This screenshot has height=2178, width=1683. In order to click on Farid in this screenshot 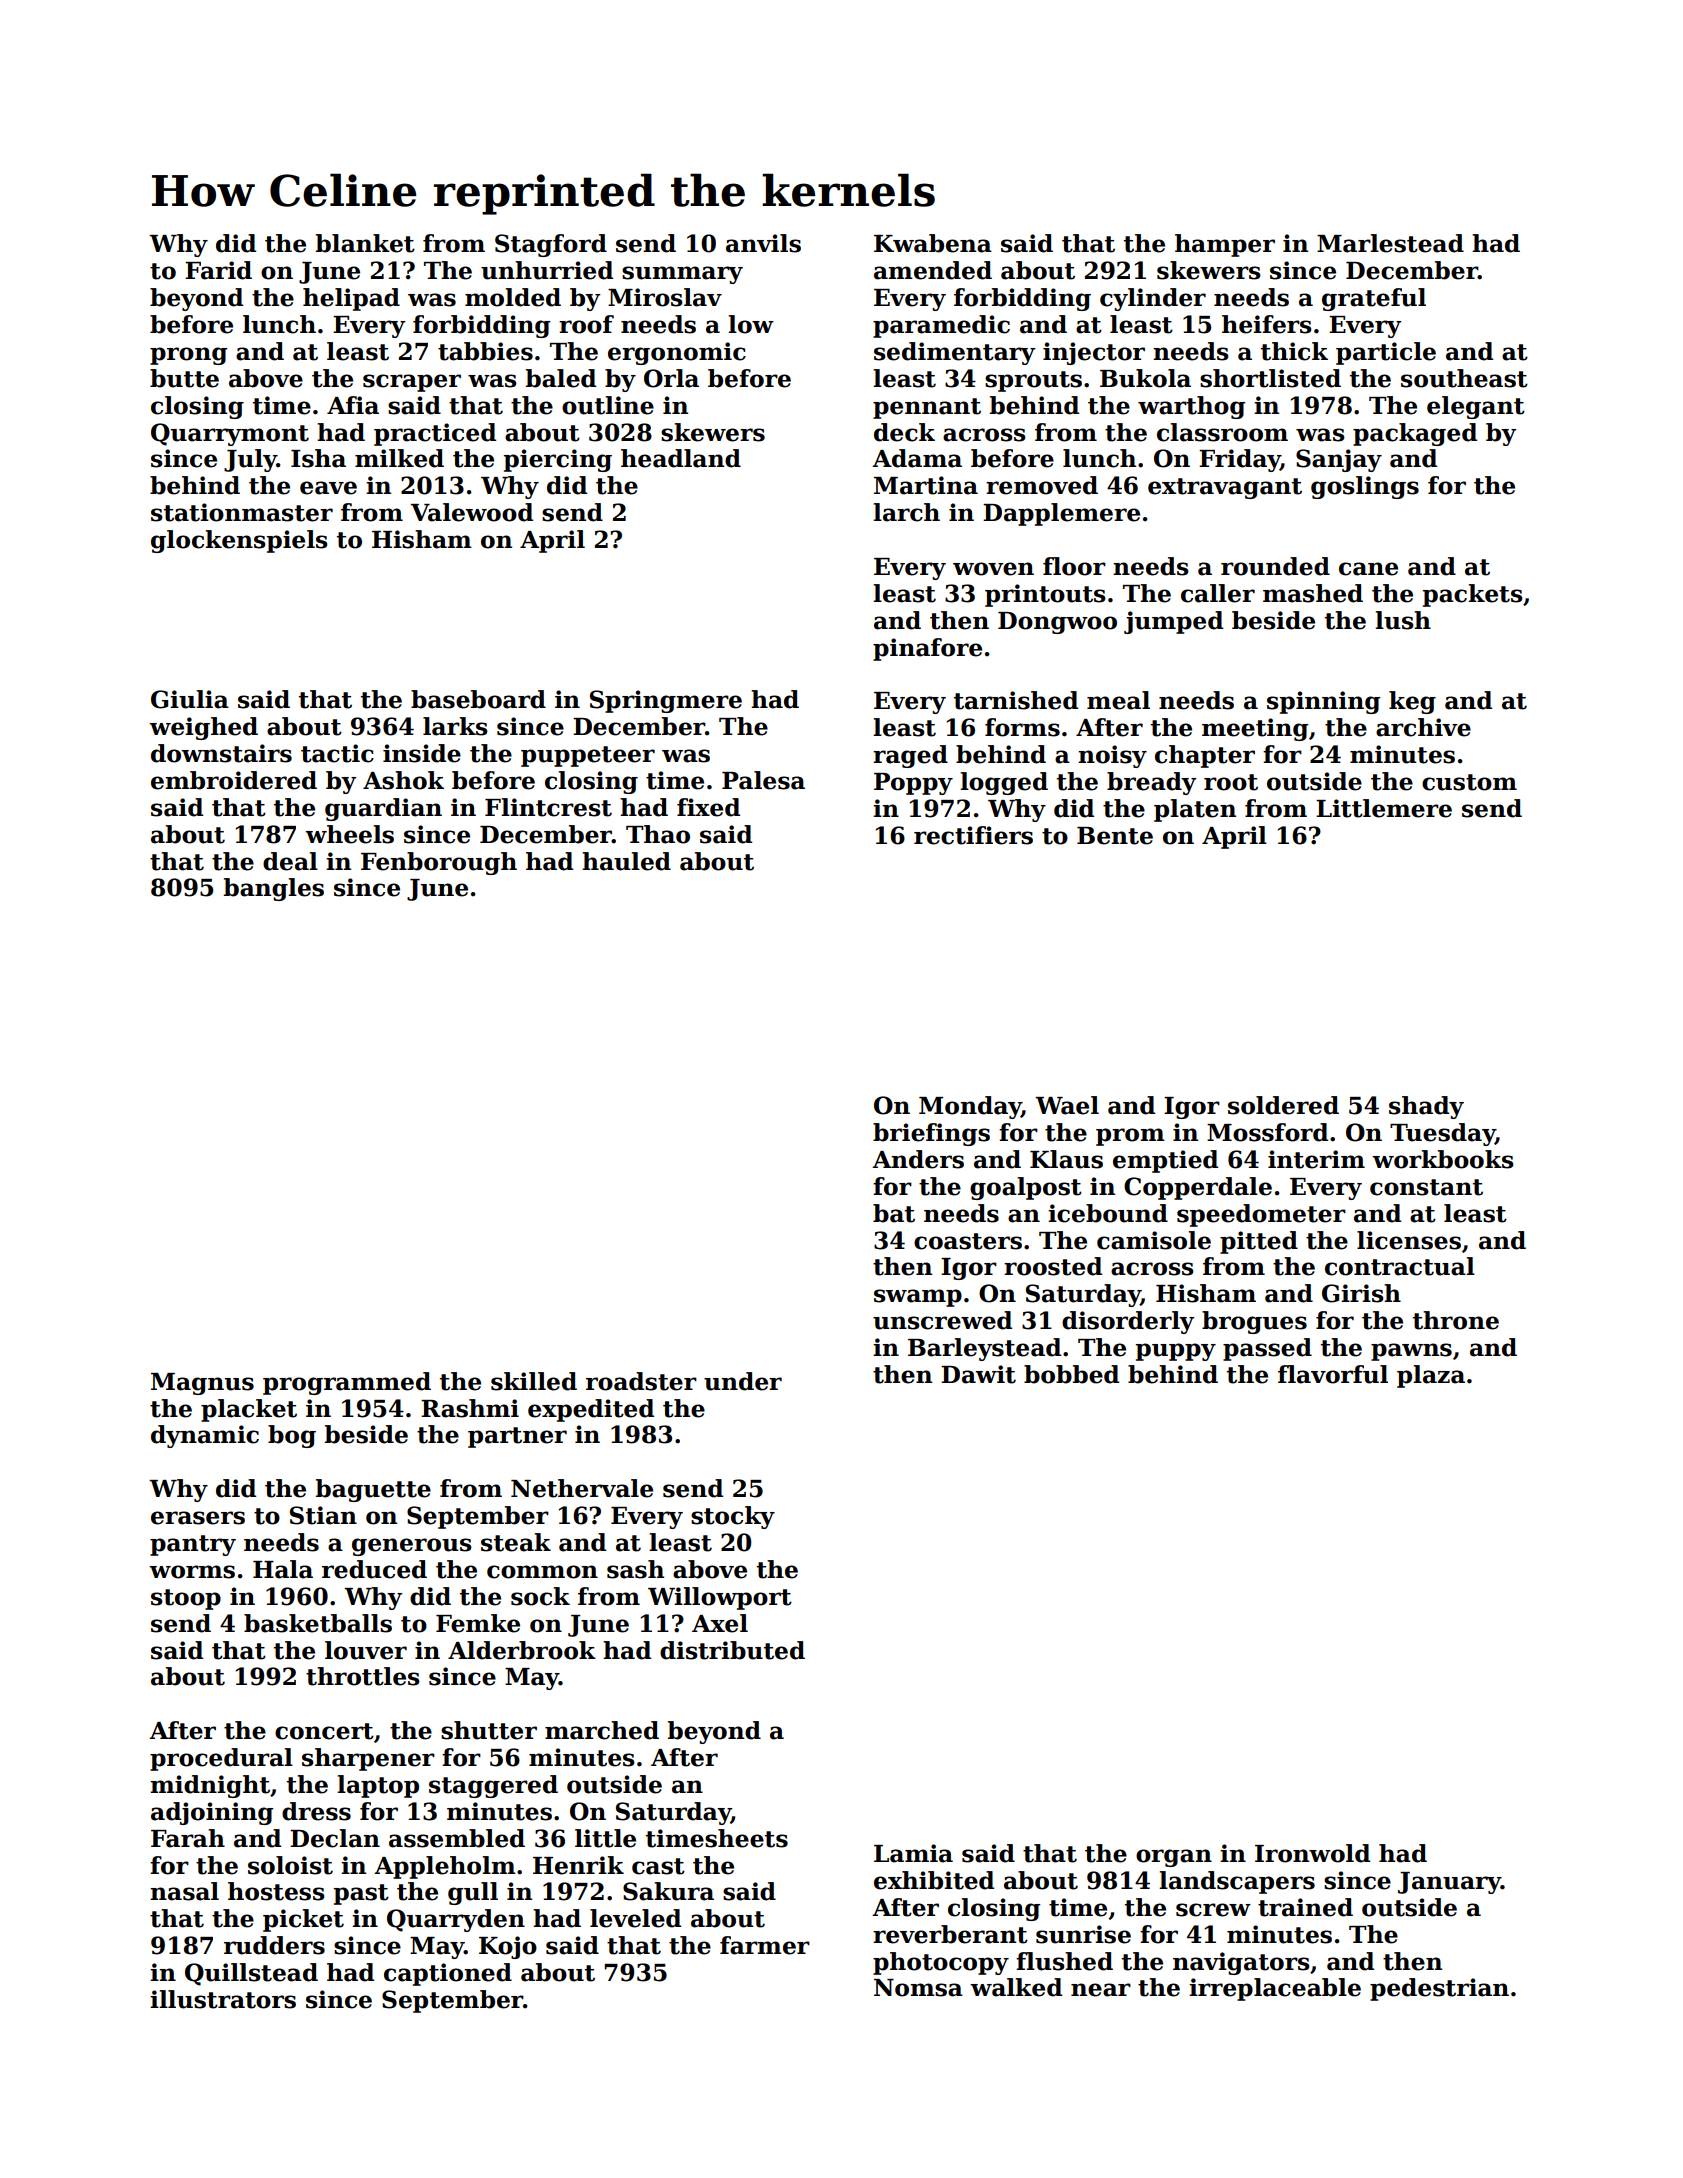, I will do `click(218, 270)`.
